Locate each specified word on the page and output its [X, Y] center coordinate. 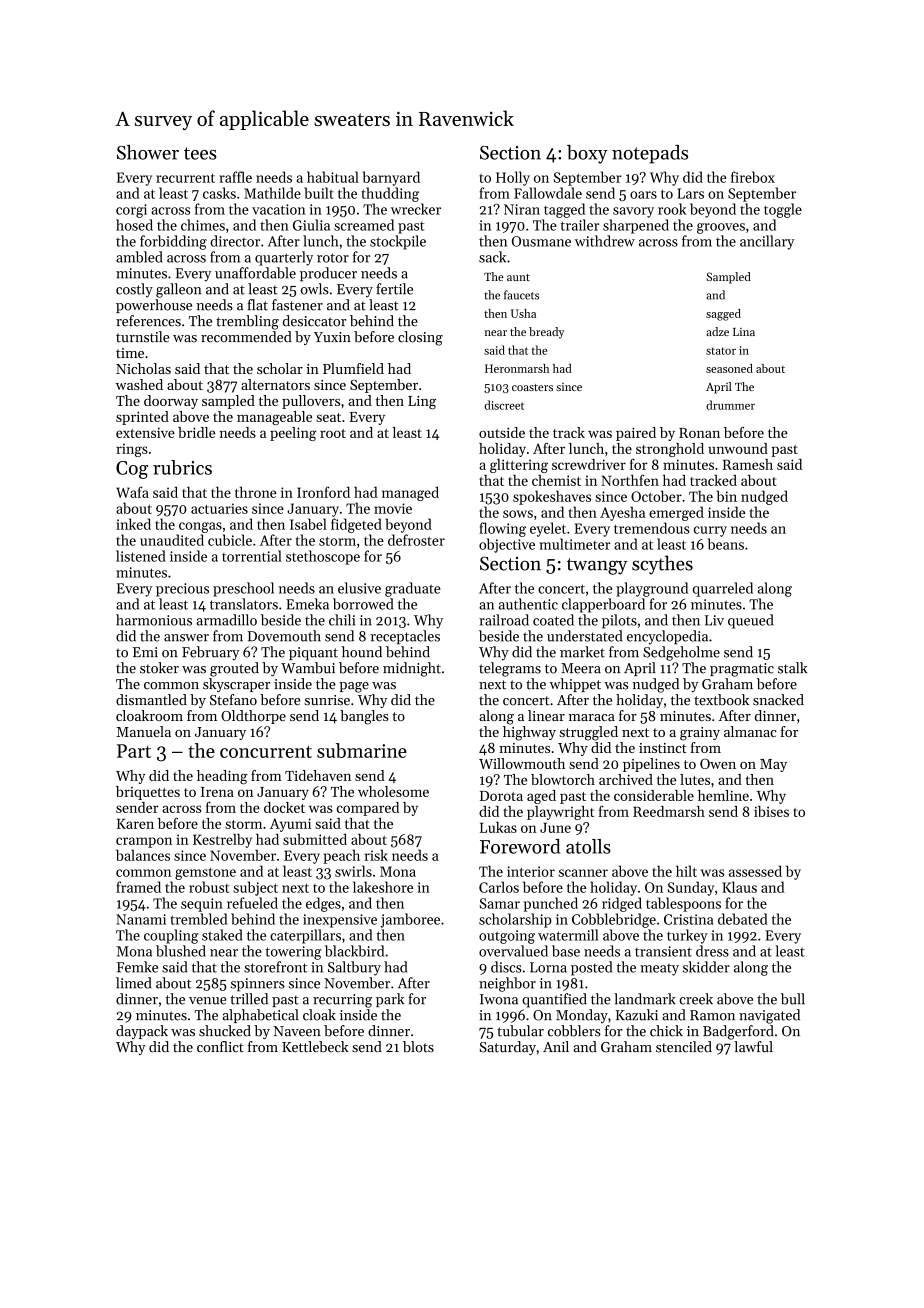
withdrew [605, 241]
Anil [556, 1046]
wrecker [416, 209]
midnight [412, 669]
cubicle [230, 540]
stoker [159, 668]
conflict [220, 1046]
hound [362, 652]
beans [726, 544]
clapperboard [603, 605]
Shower [148, 152]
